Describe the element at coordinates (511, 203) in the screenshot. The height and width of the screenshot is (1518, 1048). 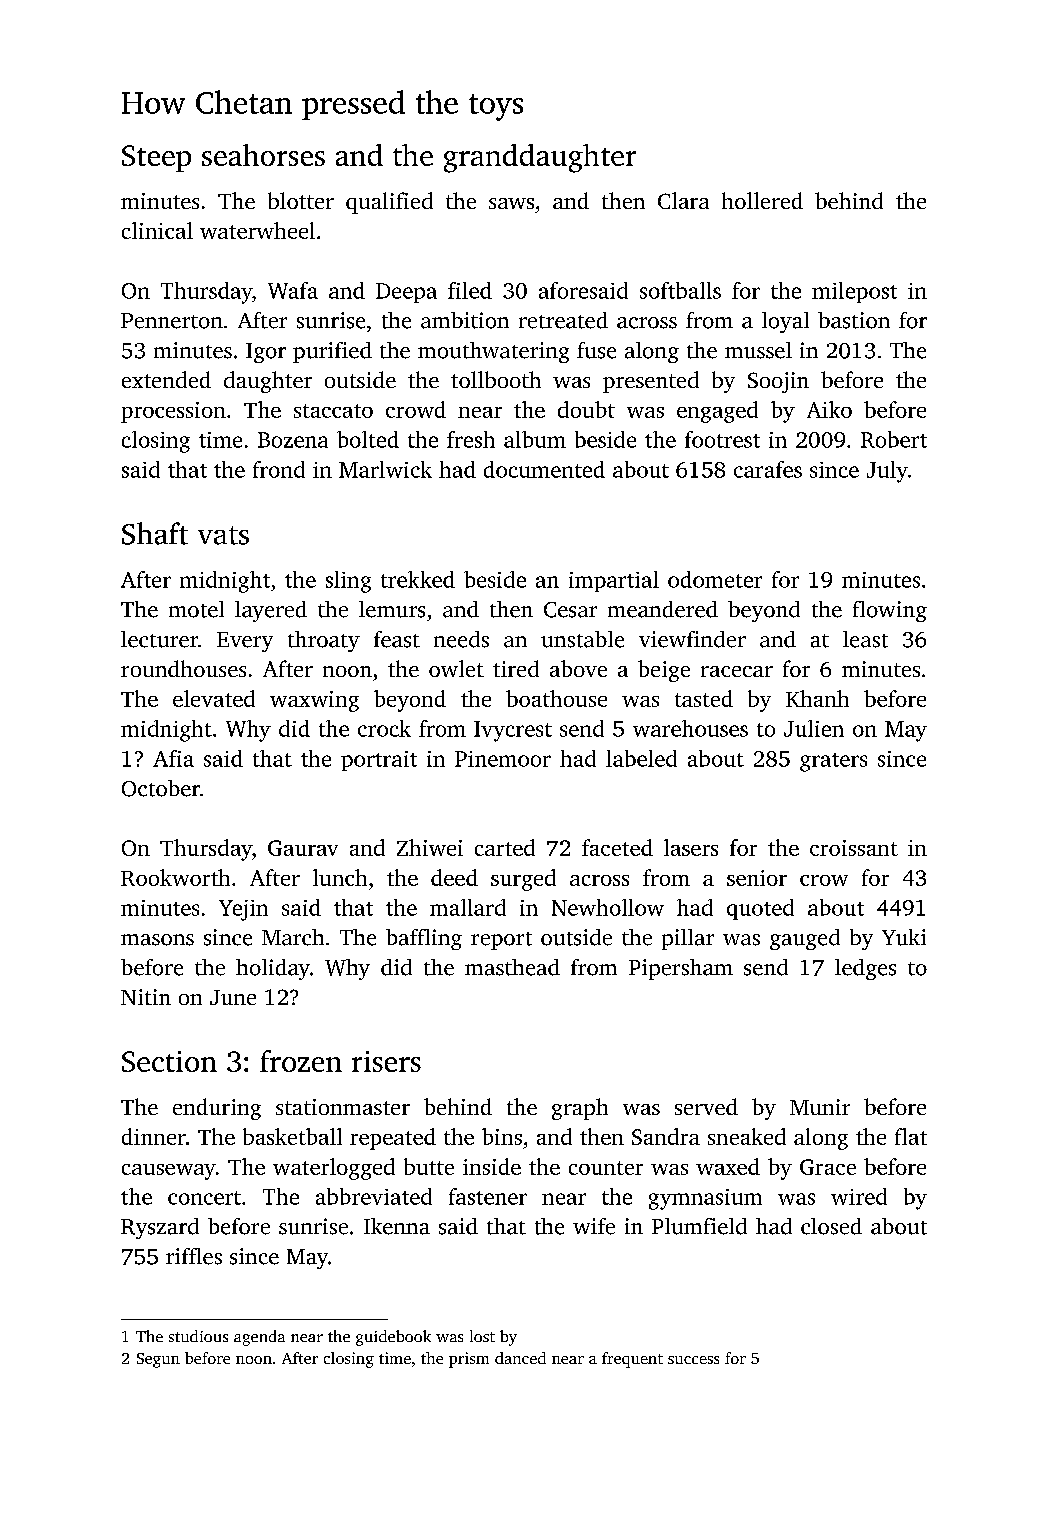
I see `saws` at that location.
